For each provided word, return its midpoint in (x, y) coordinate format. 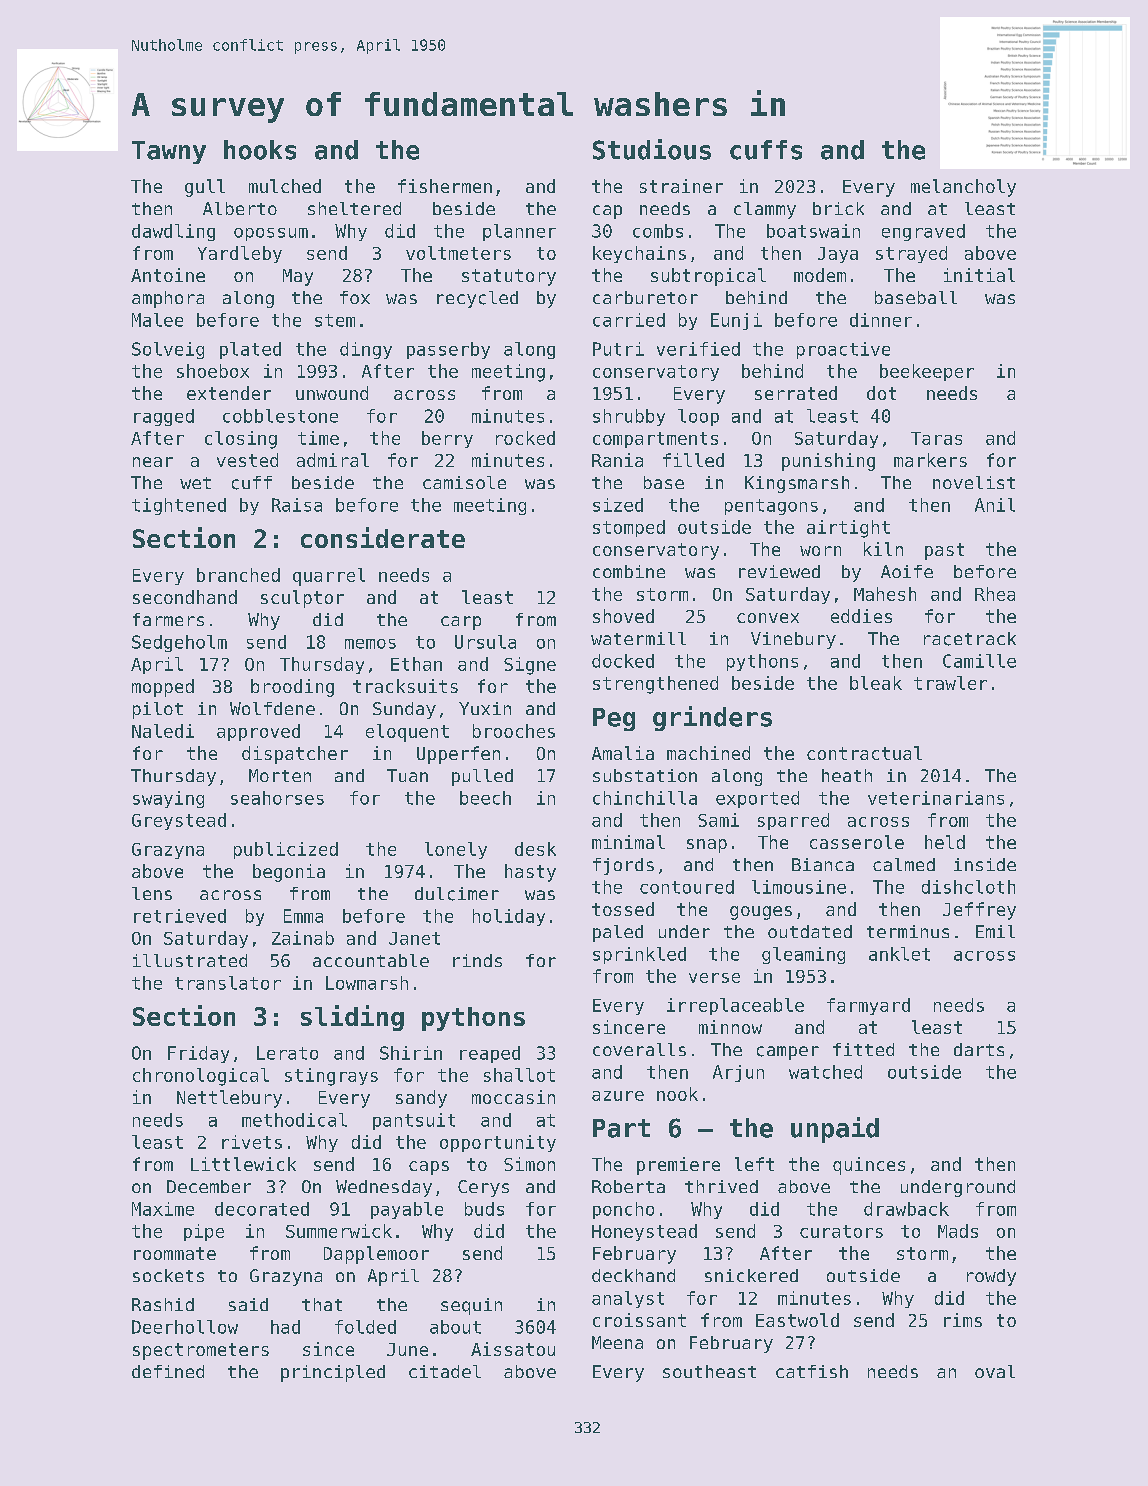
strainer (681, 186)
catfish (812, 1371)
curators (841, 1231)
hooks (260, 150)
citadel (445, 1371)
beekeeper (927, 372)
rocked (525, 438)
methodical (294, 1120)
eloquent (407, 733)
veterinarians (936, 798)
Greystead (179, 821)
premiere (678, 1166)
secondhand (185, 597)
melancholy (963, 188)
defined (168, 1371)
